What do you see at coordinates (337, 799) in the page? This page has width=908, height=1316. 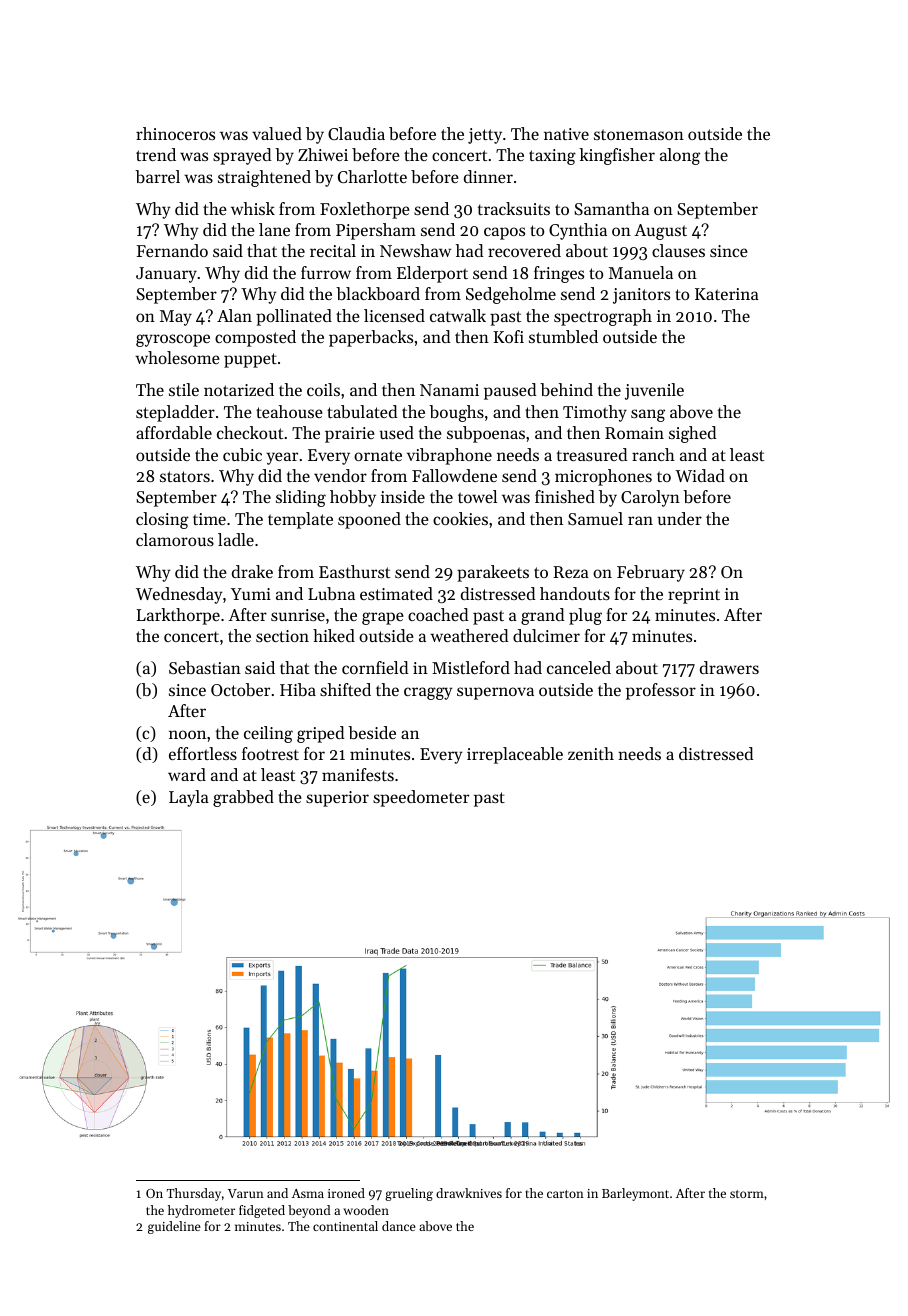 I see `superior` at bounding box center [337, 799].
